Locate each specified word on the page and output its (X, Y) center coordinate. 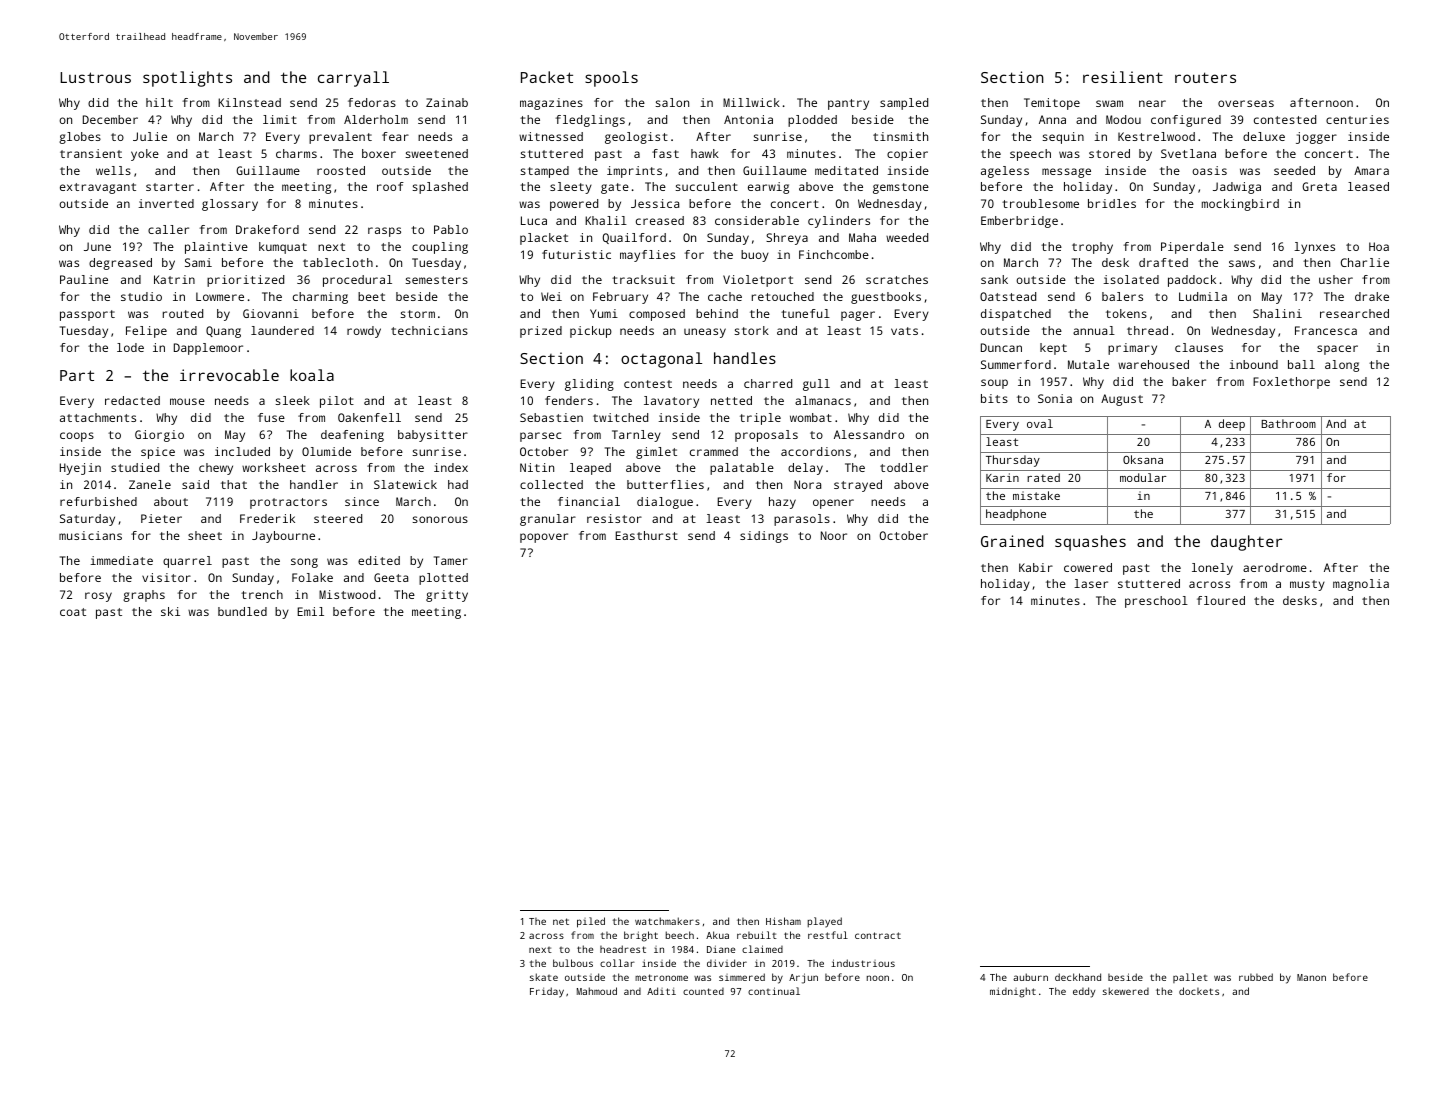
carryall (353, 79)
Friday (547, 992)
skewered (1126, 991)
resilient (1123, 77)
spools (611, 79)
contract (878, 935)
